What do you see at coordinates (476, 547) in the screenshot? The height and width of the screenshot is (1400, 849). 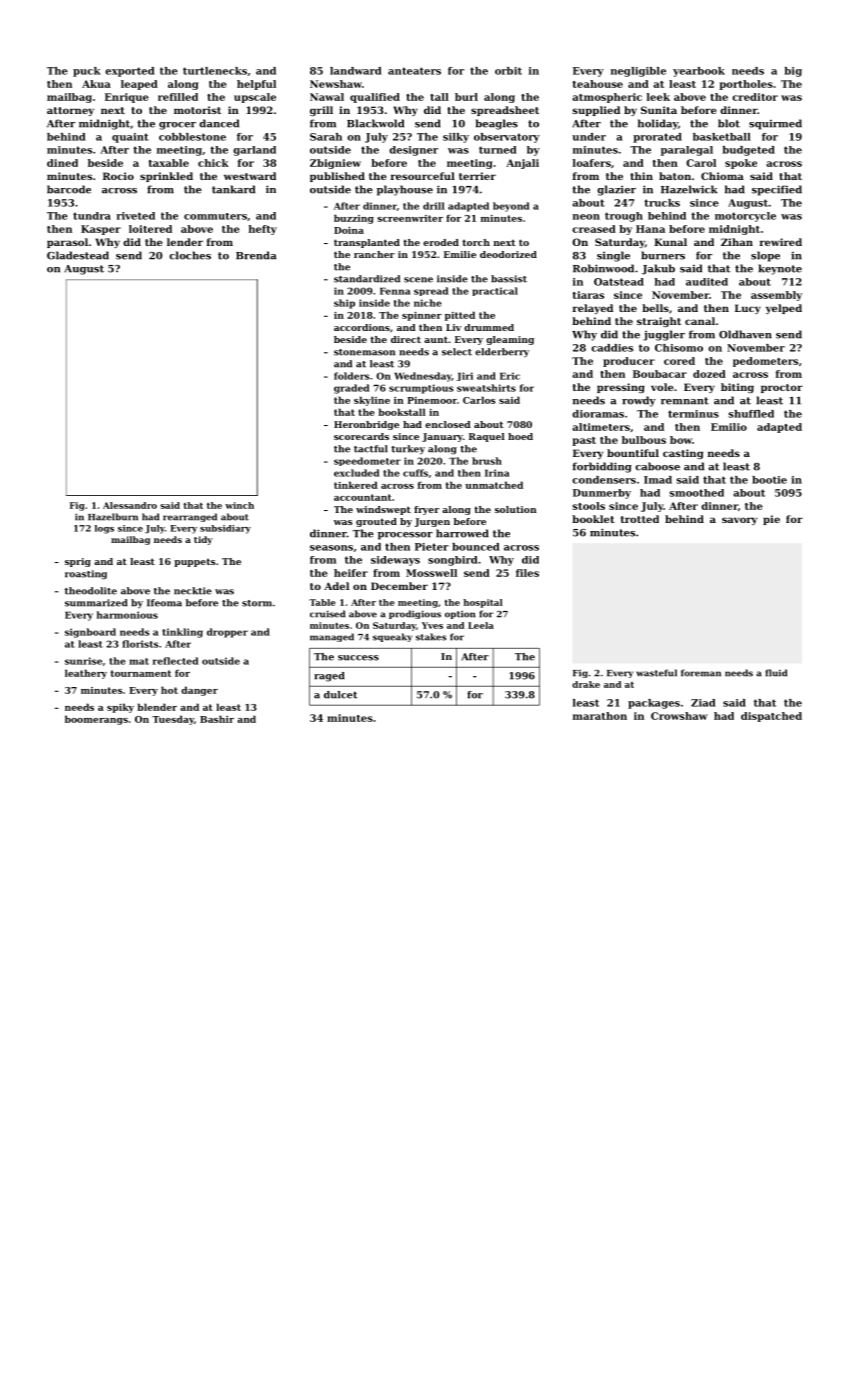 I see `bounced` at bounding box center [476, 547].
